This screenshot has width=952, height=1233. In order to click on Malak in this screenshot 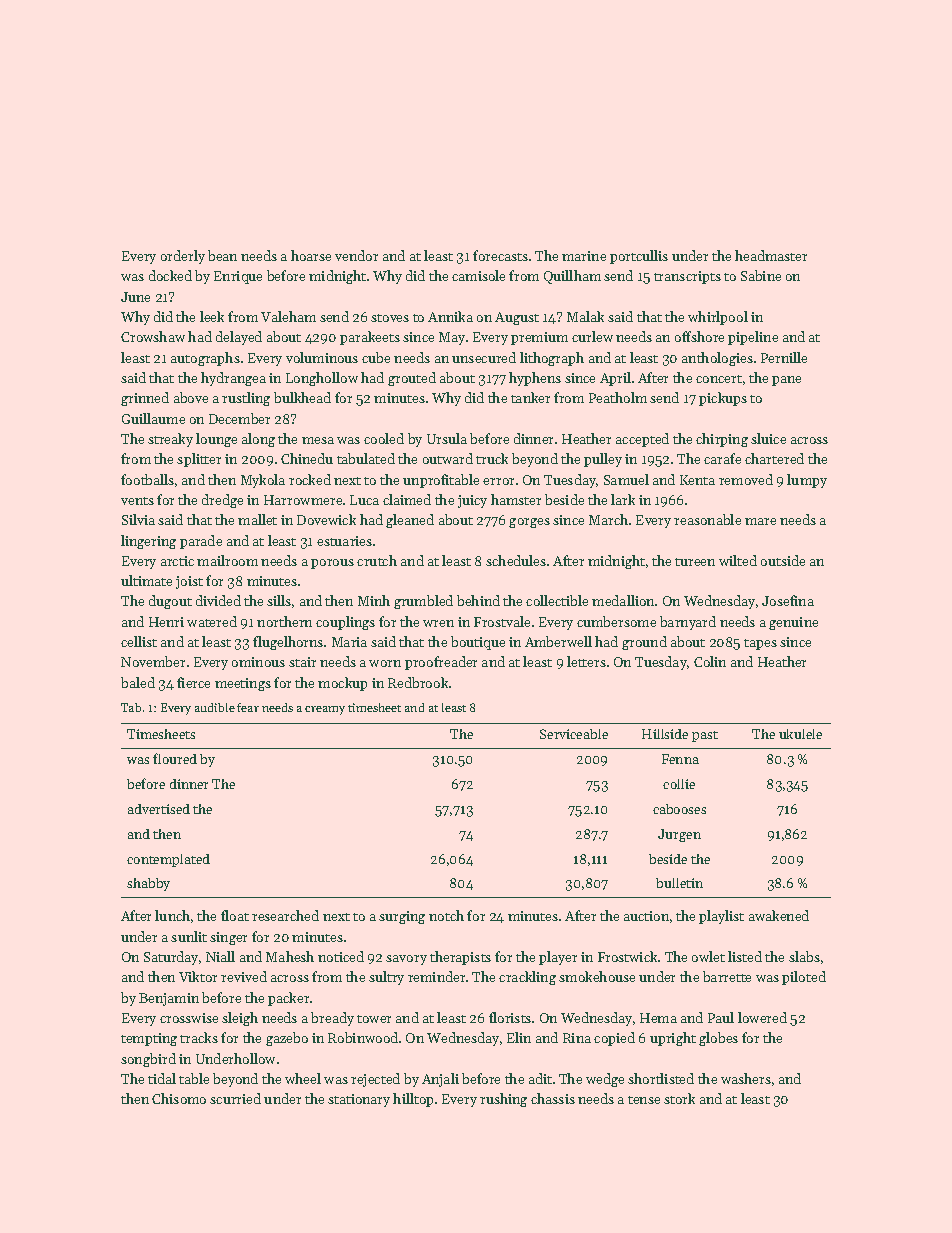, I will do `click(585, 316)`.
